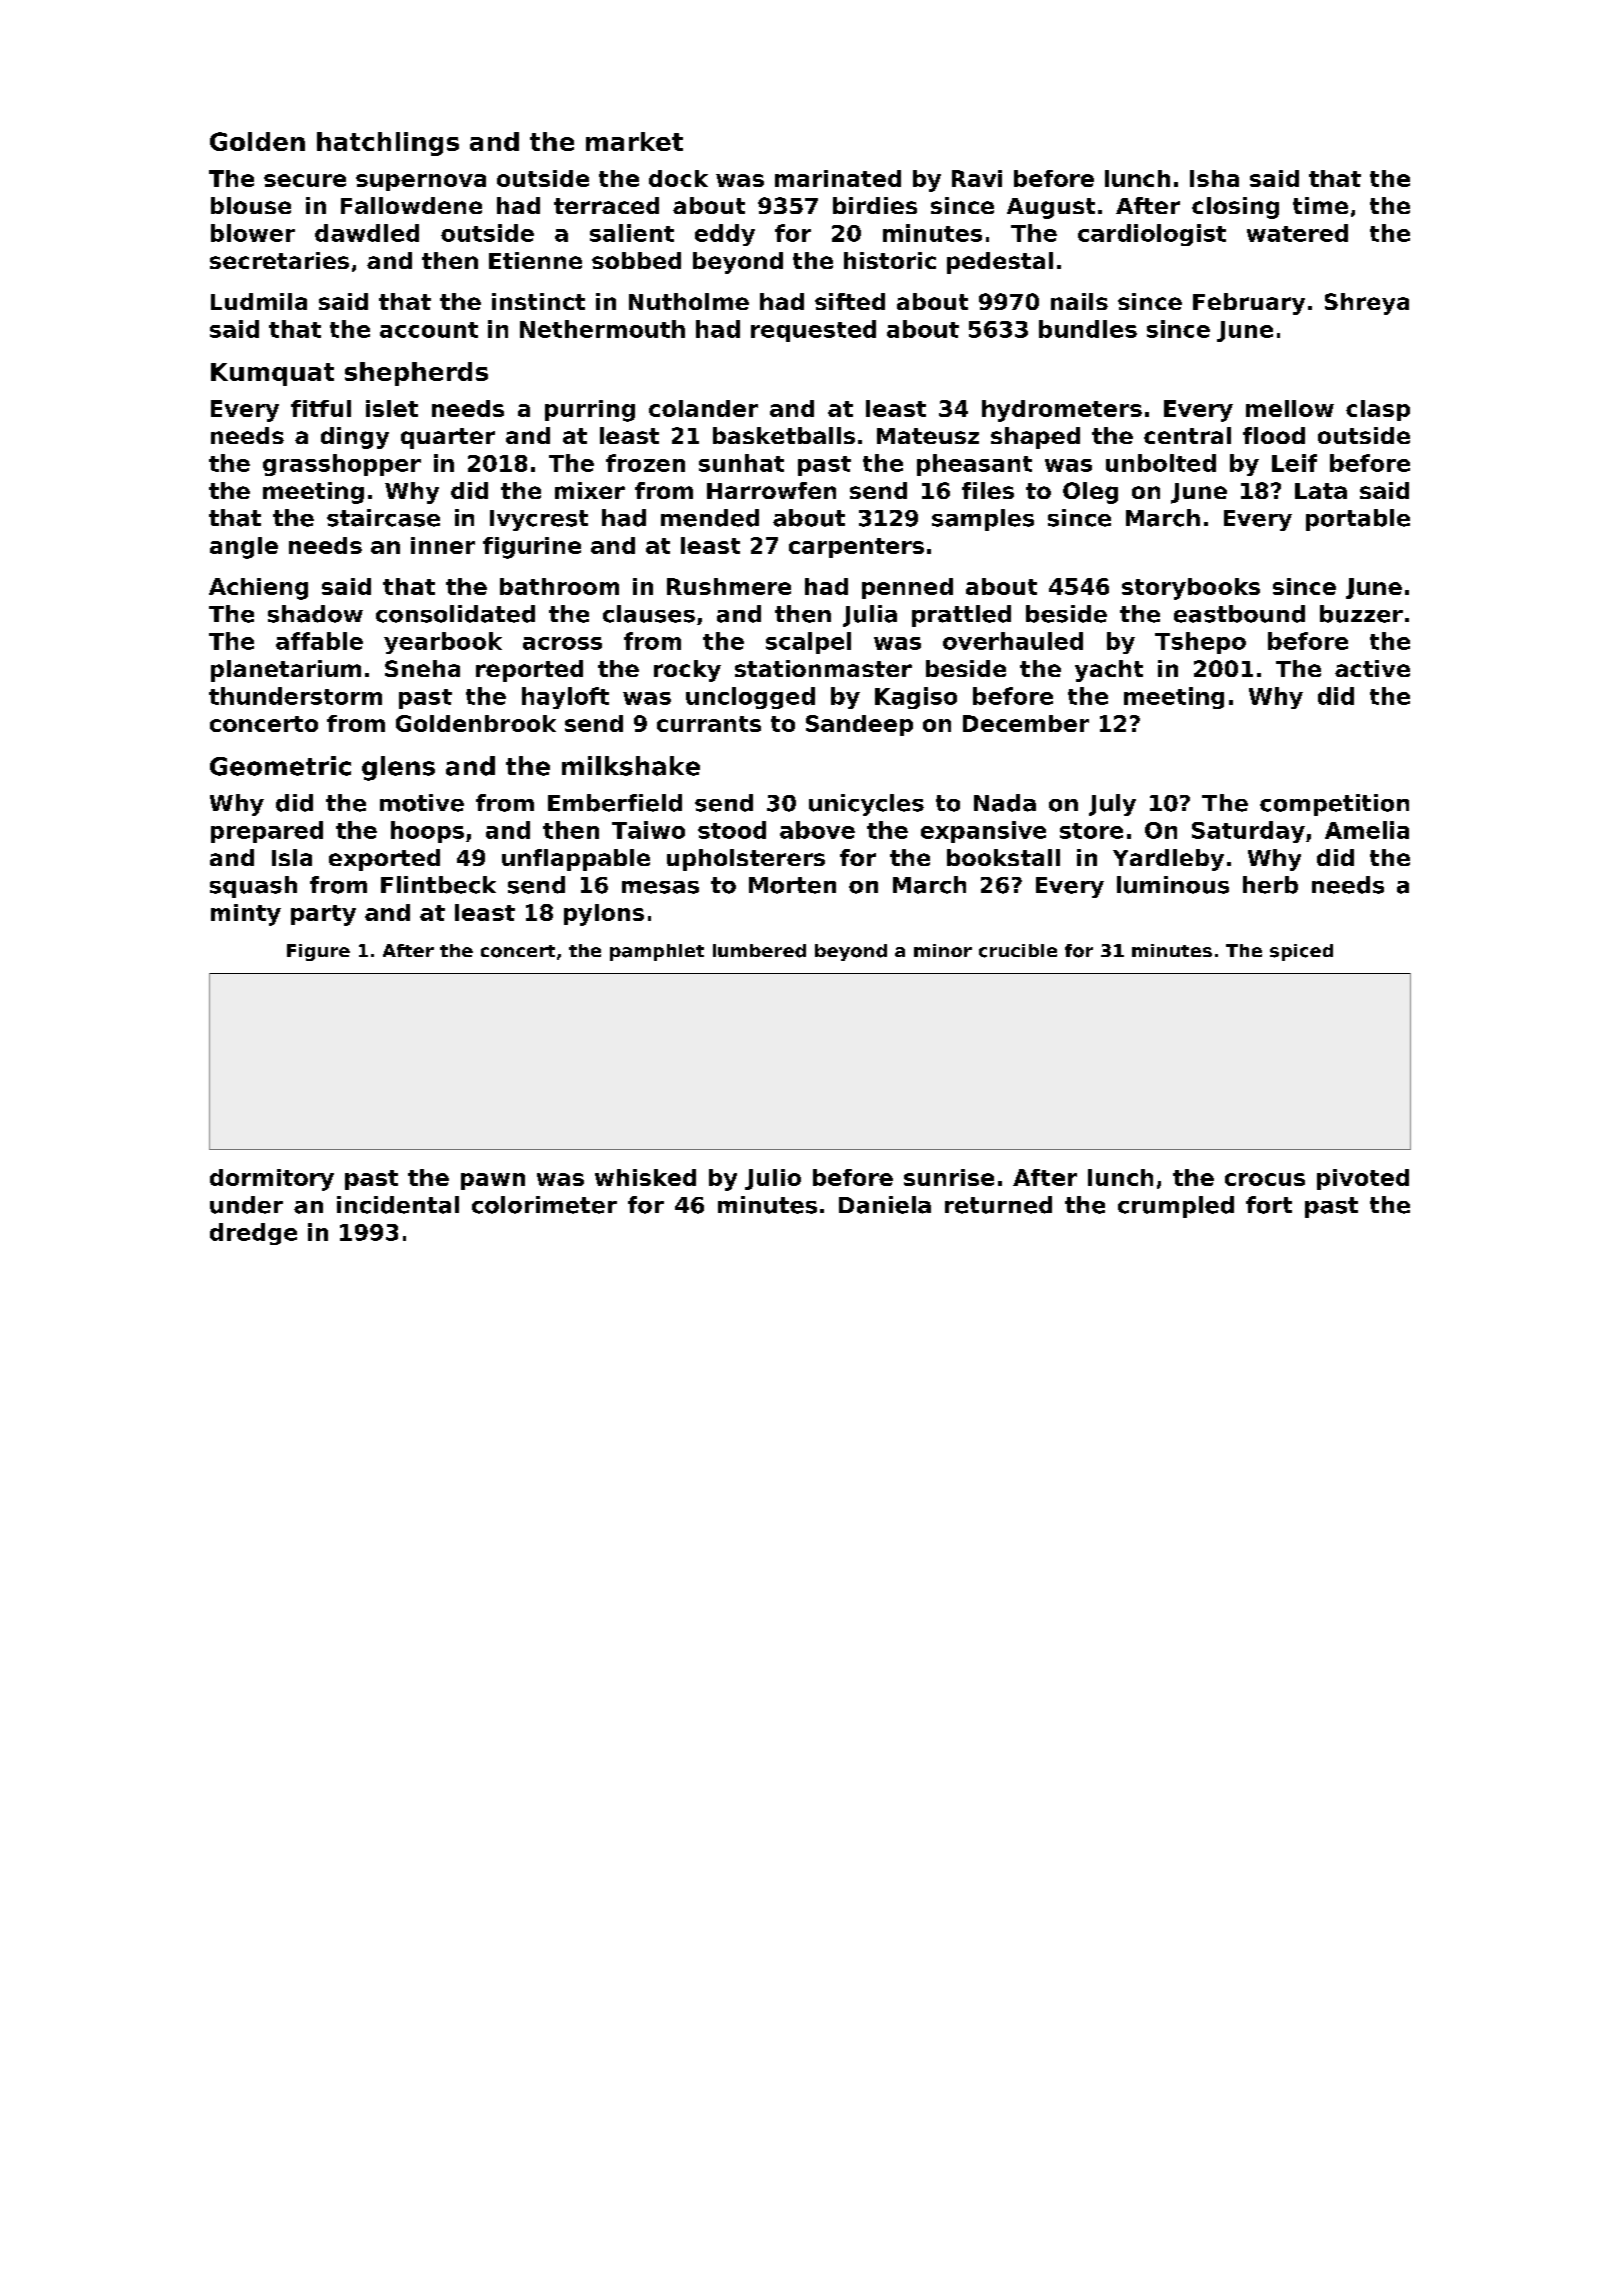 Image resolution: width=1620 pixels, height=2292 pixels. Describe the element at coordinates (634, 141) in the screenshot. I see `market` at that location.
